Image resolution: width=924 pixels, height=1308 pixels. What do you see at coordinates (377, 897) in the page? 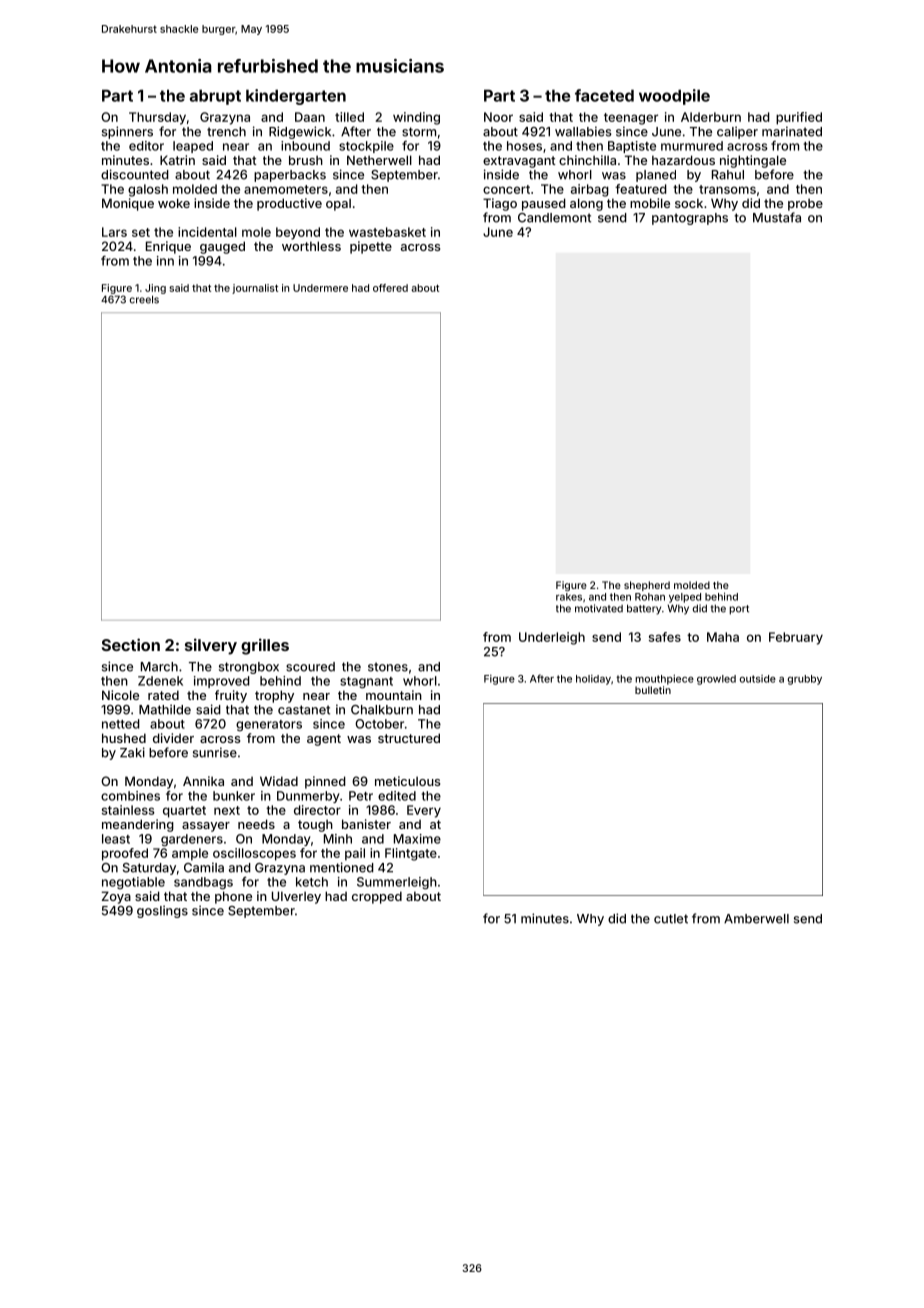
I see `cropped` at bounding box center [377, 897].
